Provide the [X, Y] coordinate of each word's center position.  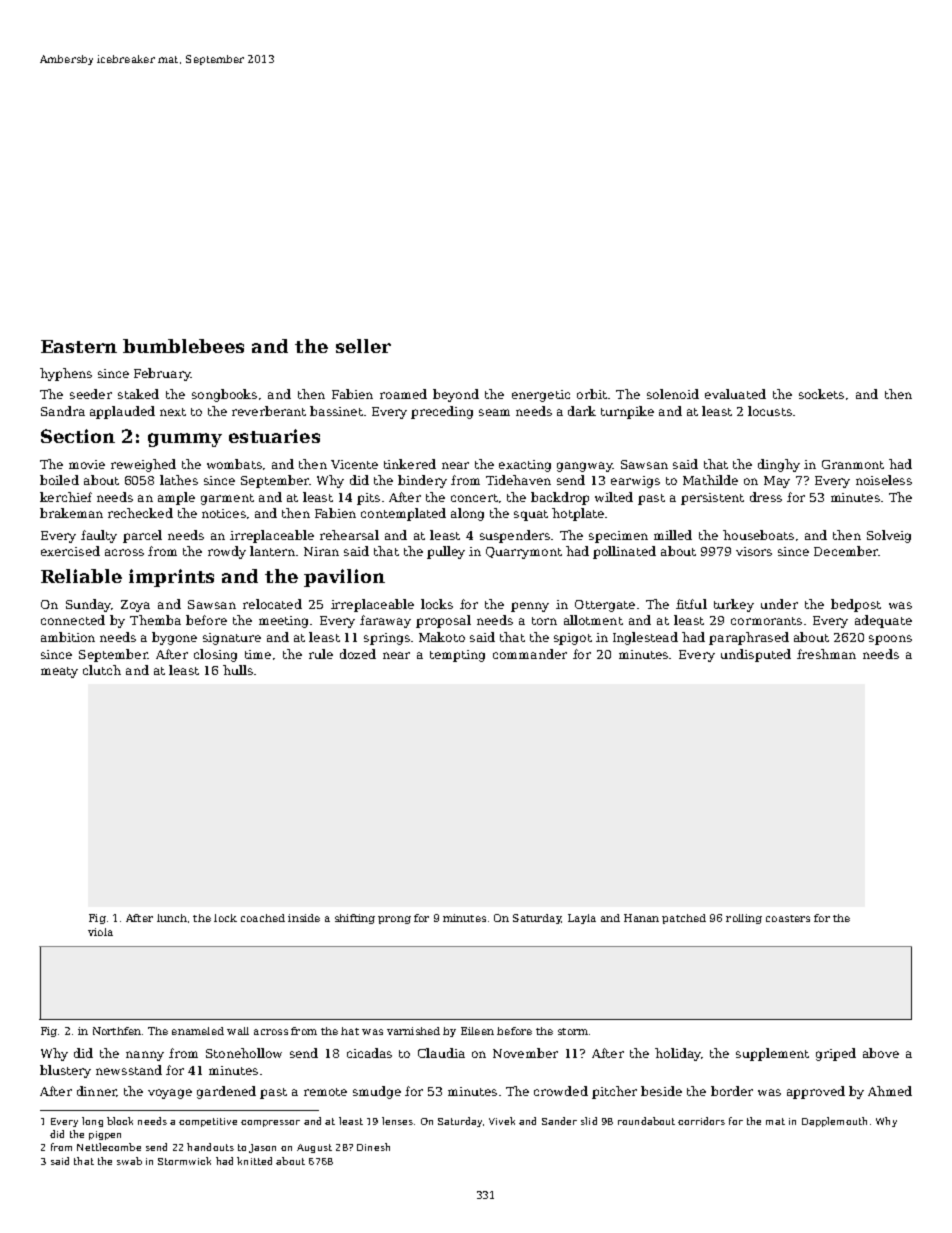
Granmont [853, 464]
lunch [172, 918]
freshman [826, 654]
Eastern [79, 346]
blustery [65, 1071]
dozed [358, 654]
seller [363, 346]
